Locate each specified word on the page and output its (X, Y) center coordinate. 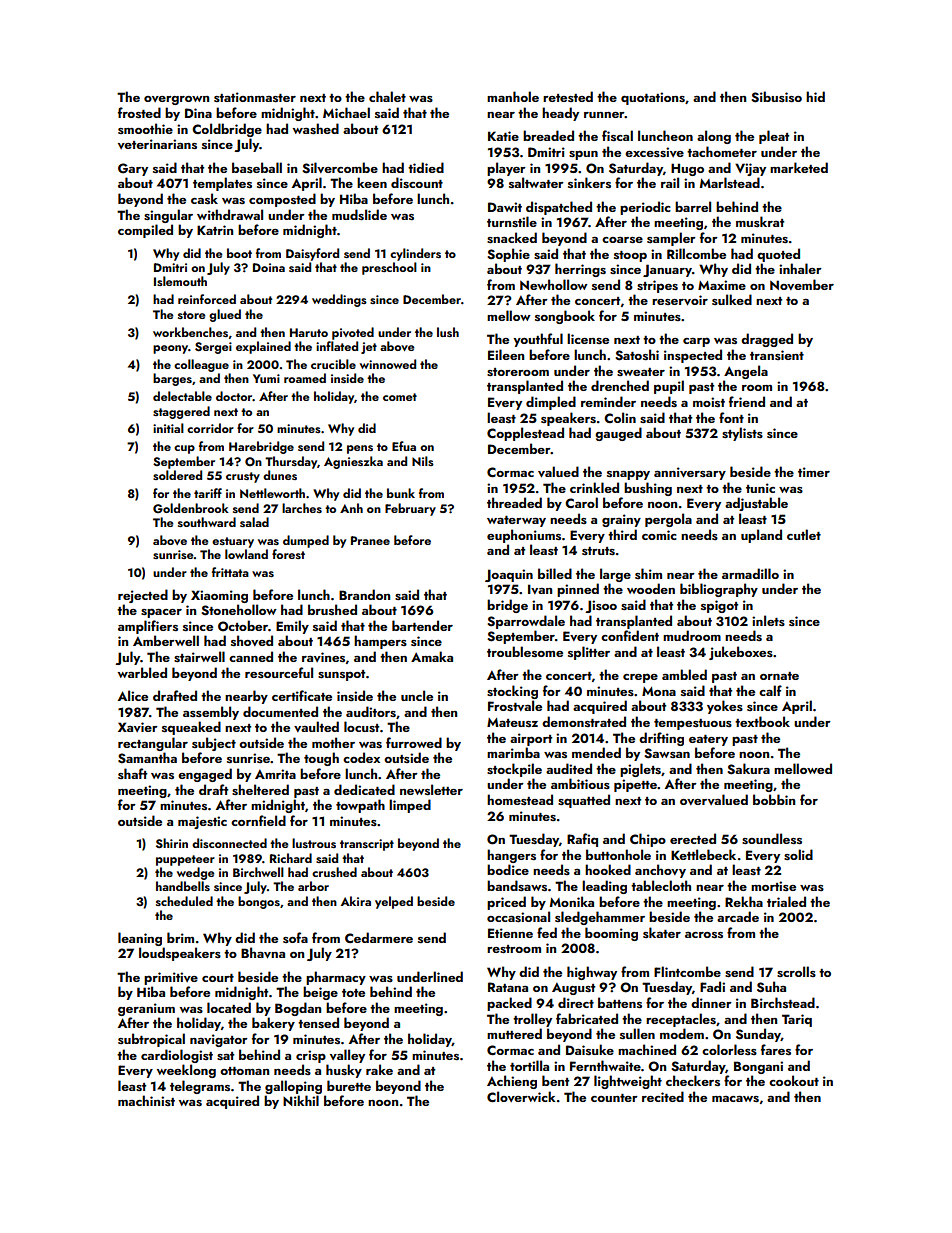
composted (282, 200)
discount (417, 182)
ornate (779, 676)
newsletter (431, 789)
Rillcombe (696, 253)
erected (693, 838)
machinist (146, 1100)
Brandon (364, 594)
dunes (280, 475)
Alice (133, 695)
